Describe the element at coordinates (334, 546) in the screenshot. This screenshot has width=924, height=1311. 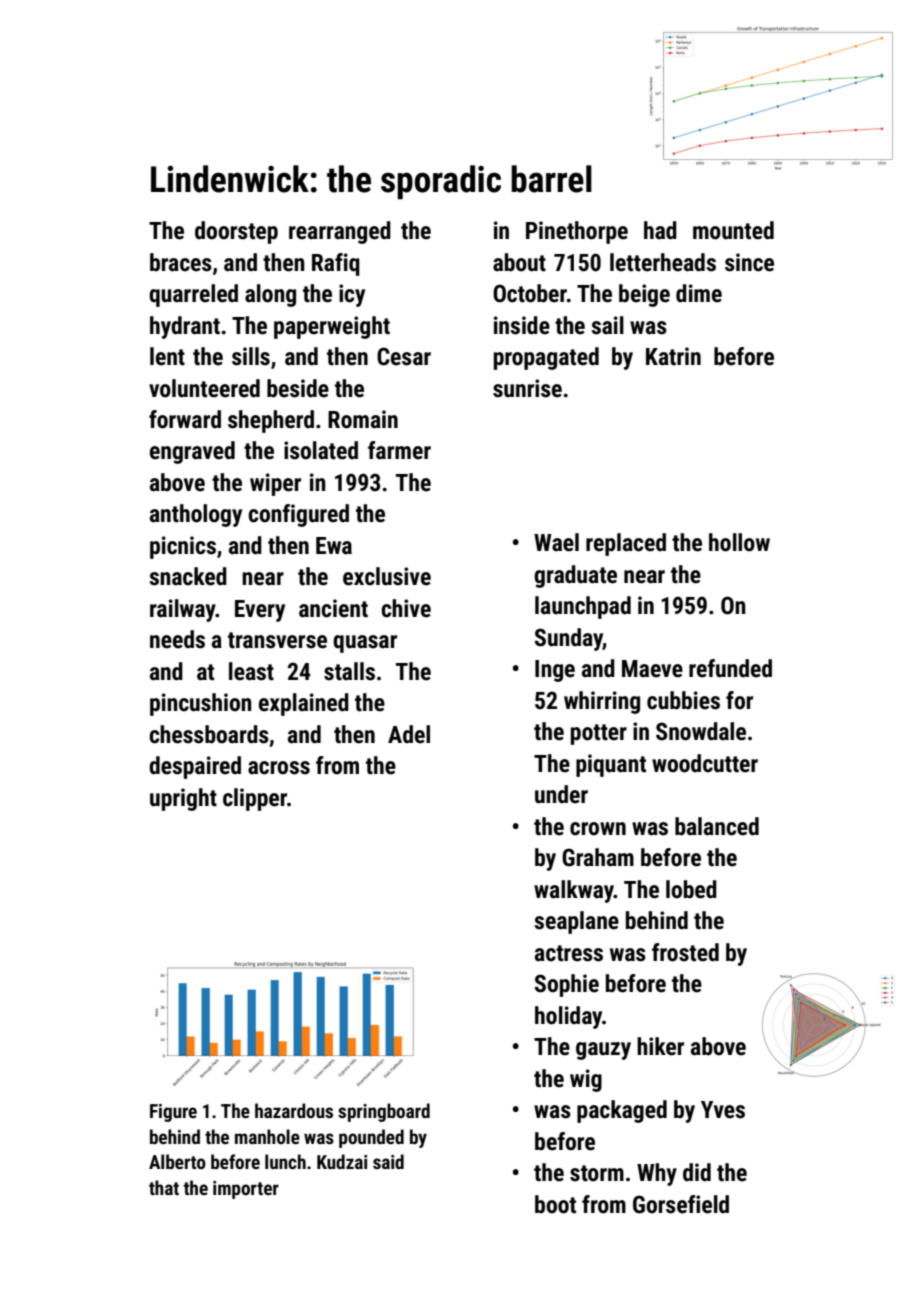
I see `Ewa` at that location.
